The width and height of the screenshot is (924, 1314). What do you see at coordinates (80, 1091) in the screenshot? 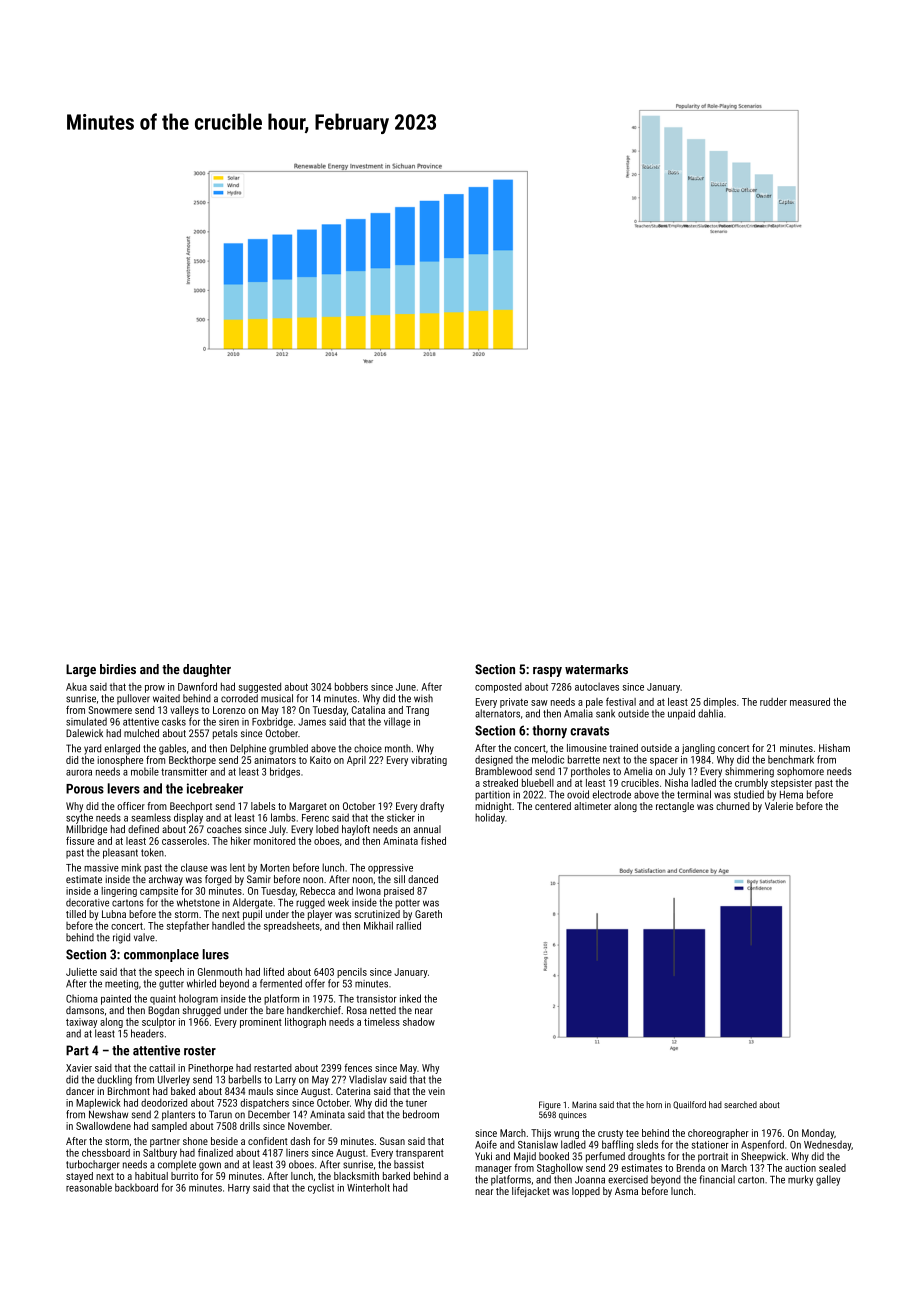
I see `dancer` at bounding box center [80, 1091].
